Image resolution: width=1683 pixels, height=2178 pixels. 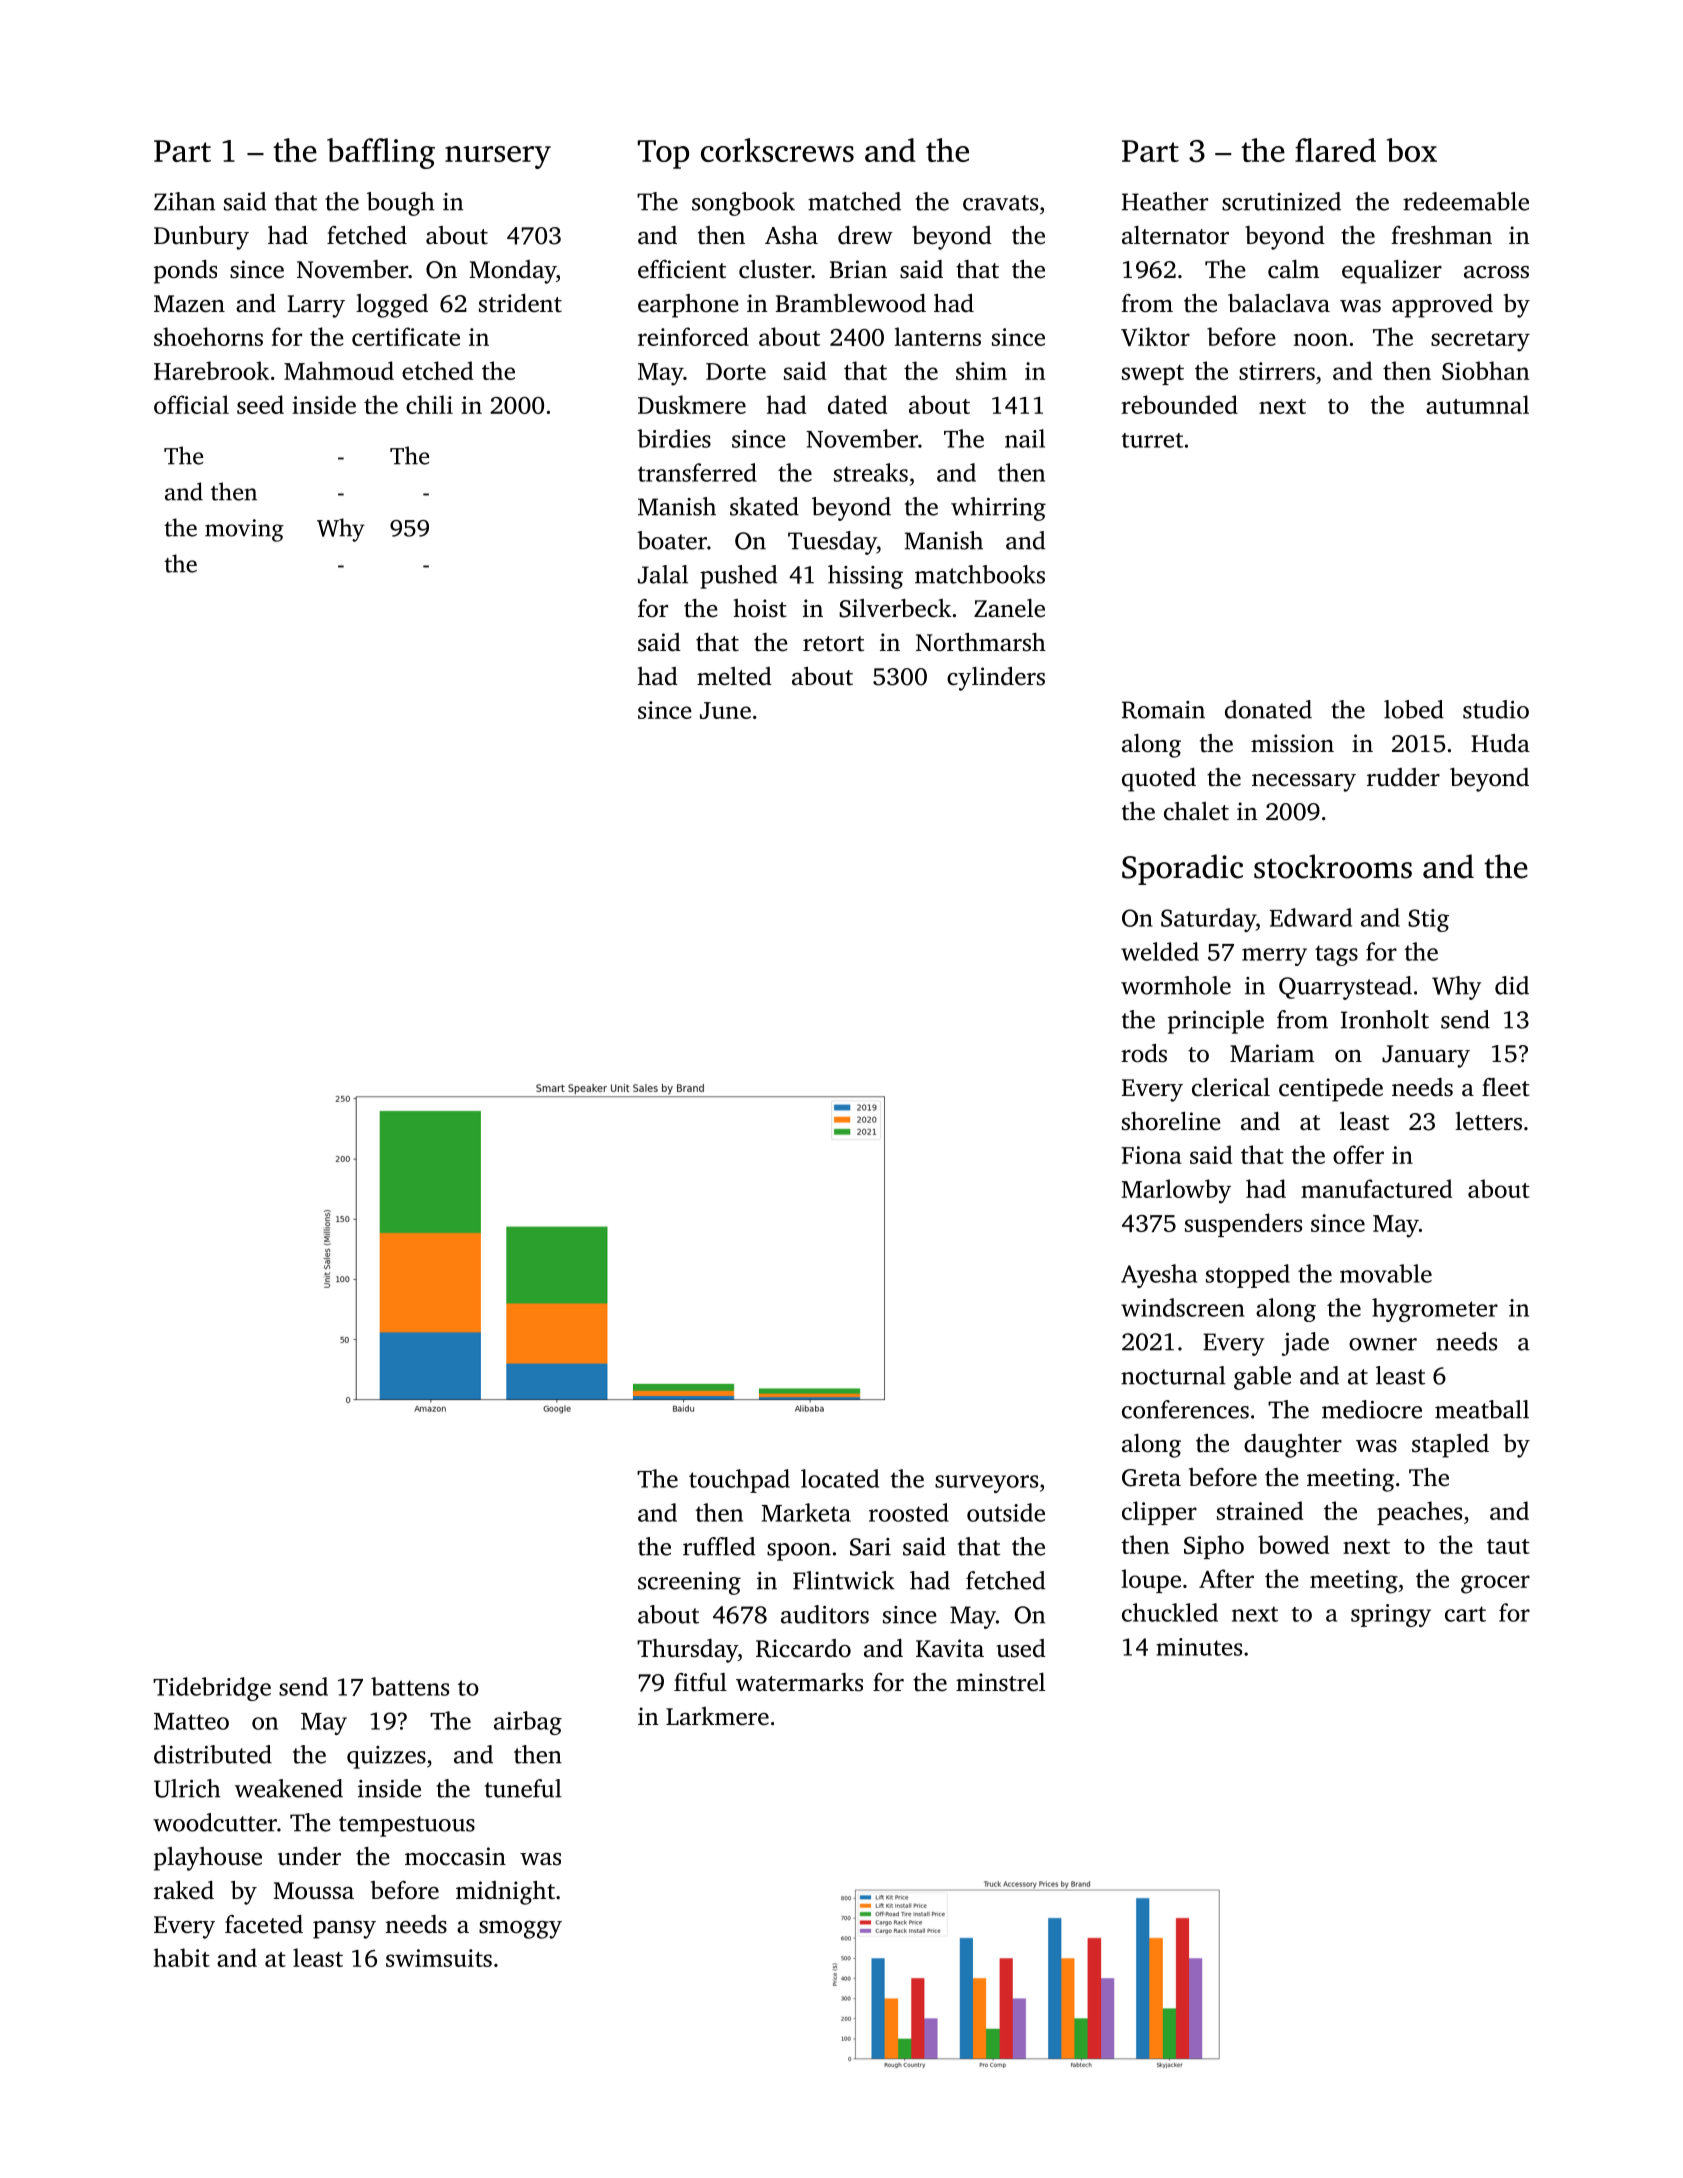 What do you see at coordinates (739, 1481) in the screenshot?
I see `touchpad` at bounding box center [739, 1481].
